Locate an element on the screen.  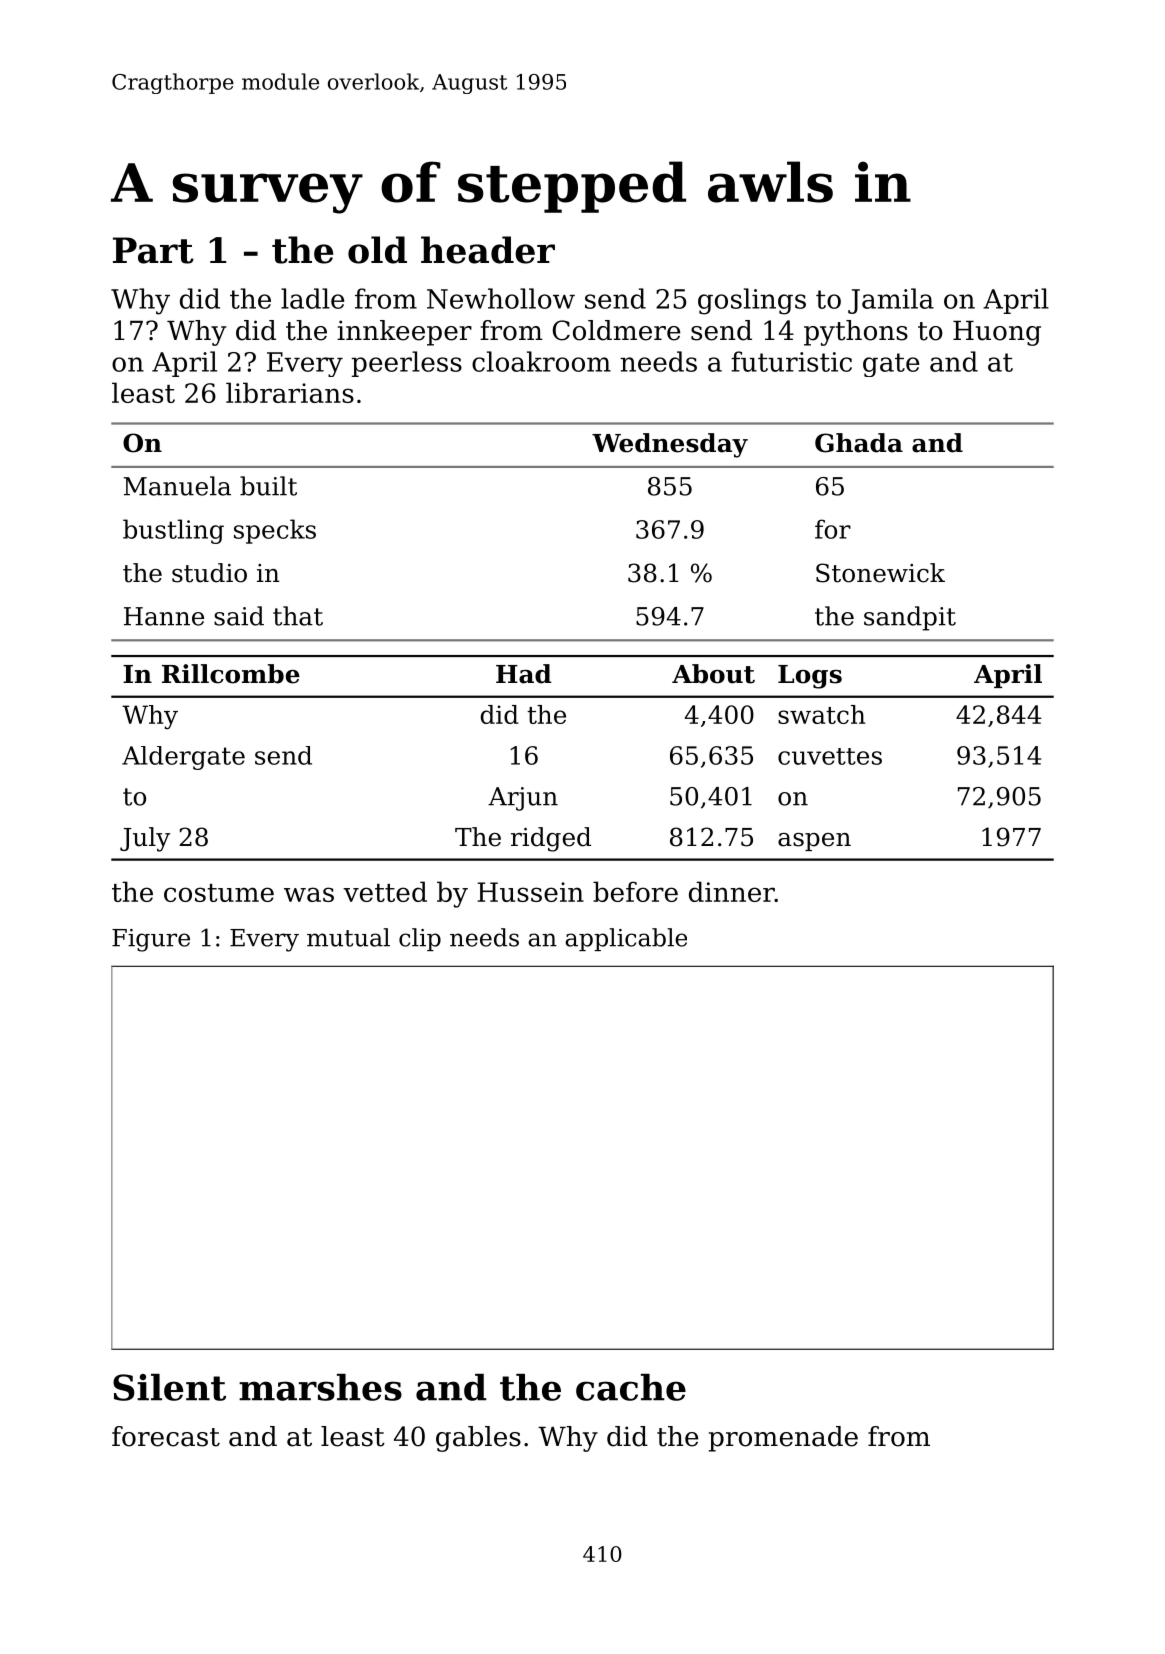
aspen is located at coordinates (814, 842).
